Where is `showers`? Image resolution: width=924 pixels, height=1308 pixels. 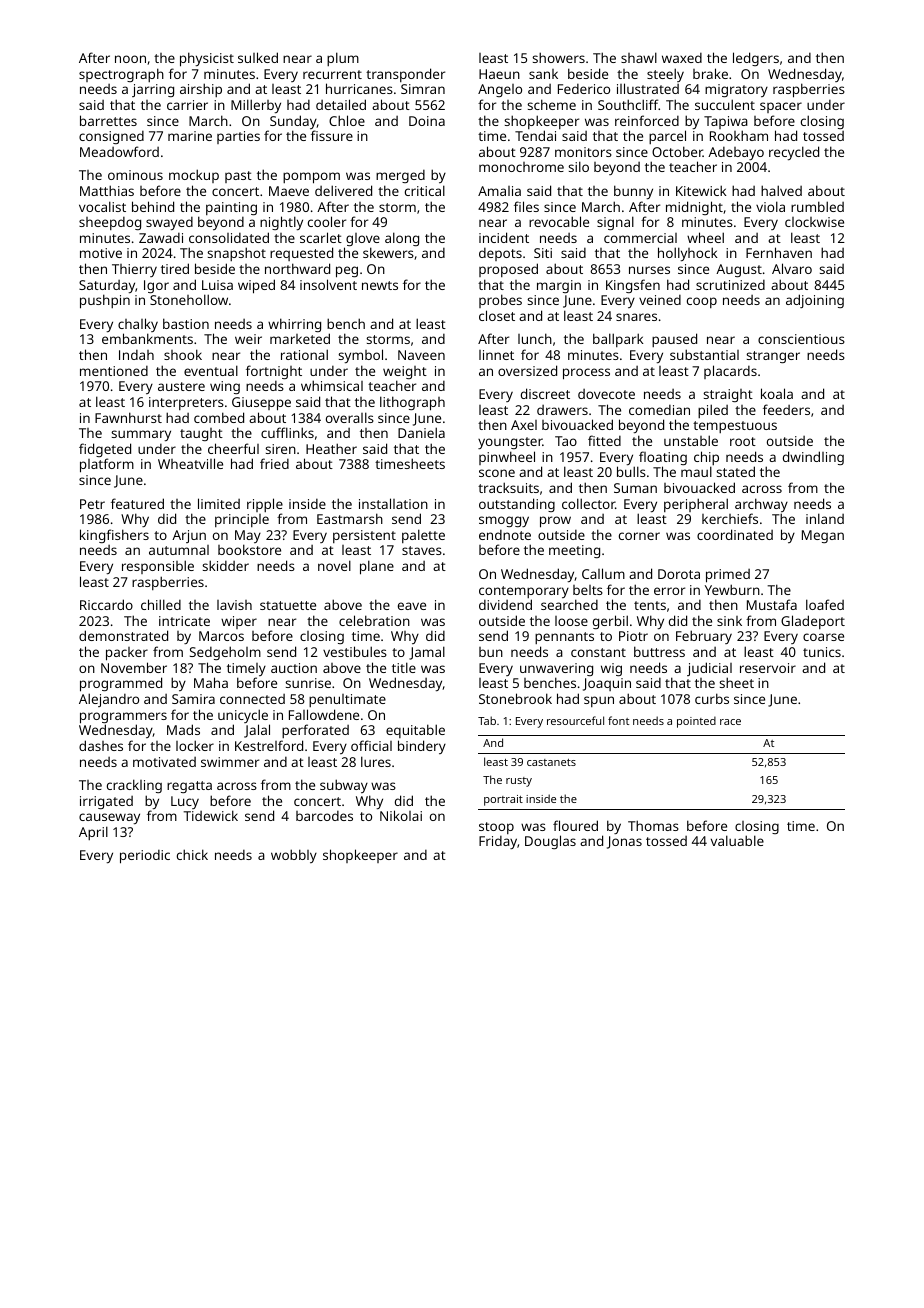 showers is located at coordinates (558, 57).
